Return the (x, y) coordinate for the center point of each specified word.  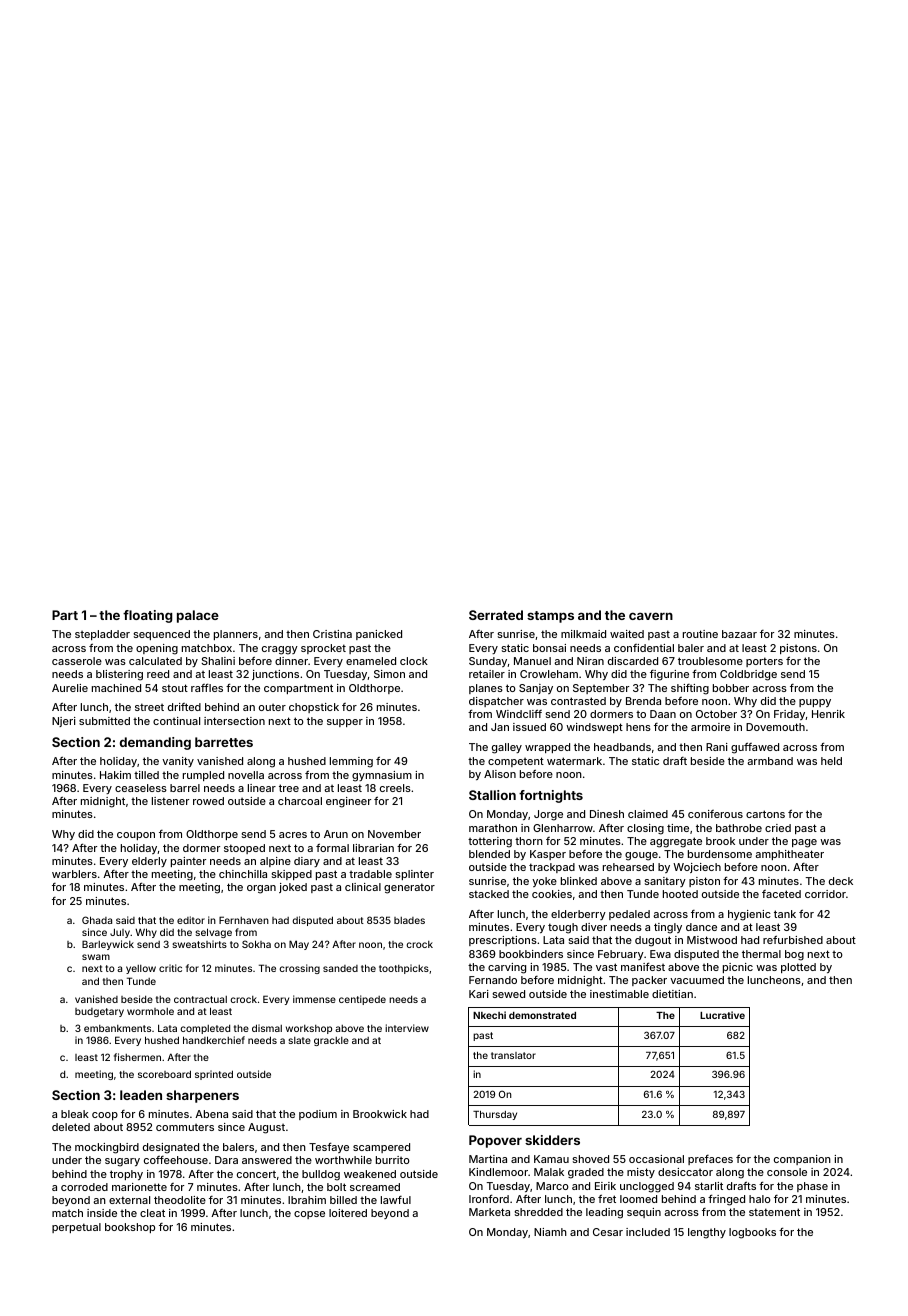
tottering (490, 842)
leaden (141, 1095)
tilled (146, 775)
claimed (648, 814)
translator (513, 1055)
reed (158, 674)
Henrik (828, 714)
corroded (84, 1187)
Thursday (495, 1115)
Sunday (488, 662)
